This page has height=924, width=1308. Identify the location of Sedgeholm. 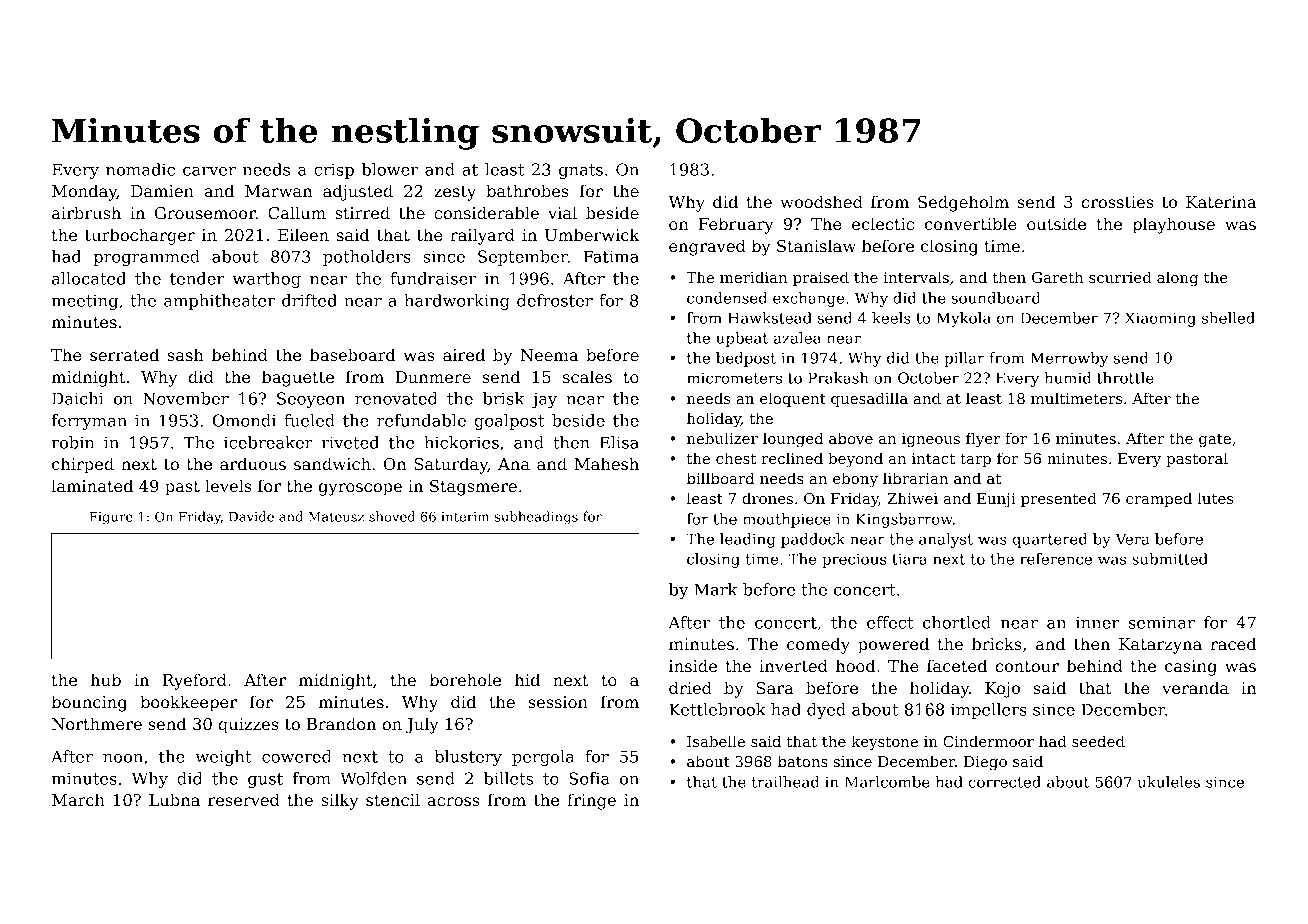
(963, 203).
